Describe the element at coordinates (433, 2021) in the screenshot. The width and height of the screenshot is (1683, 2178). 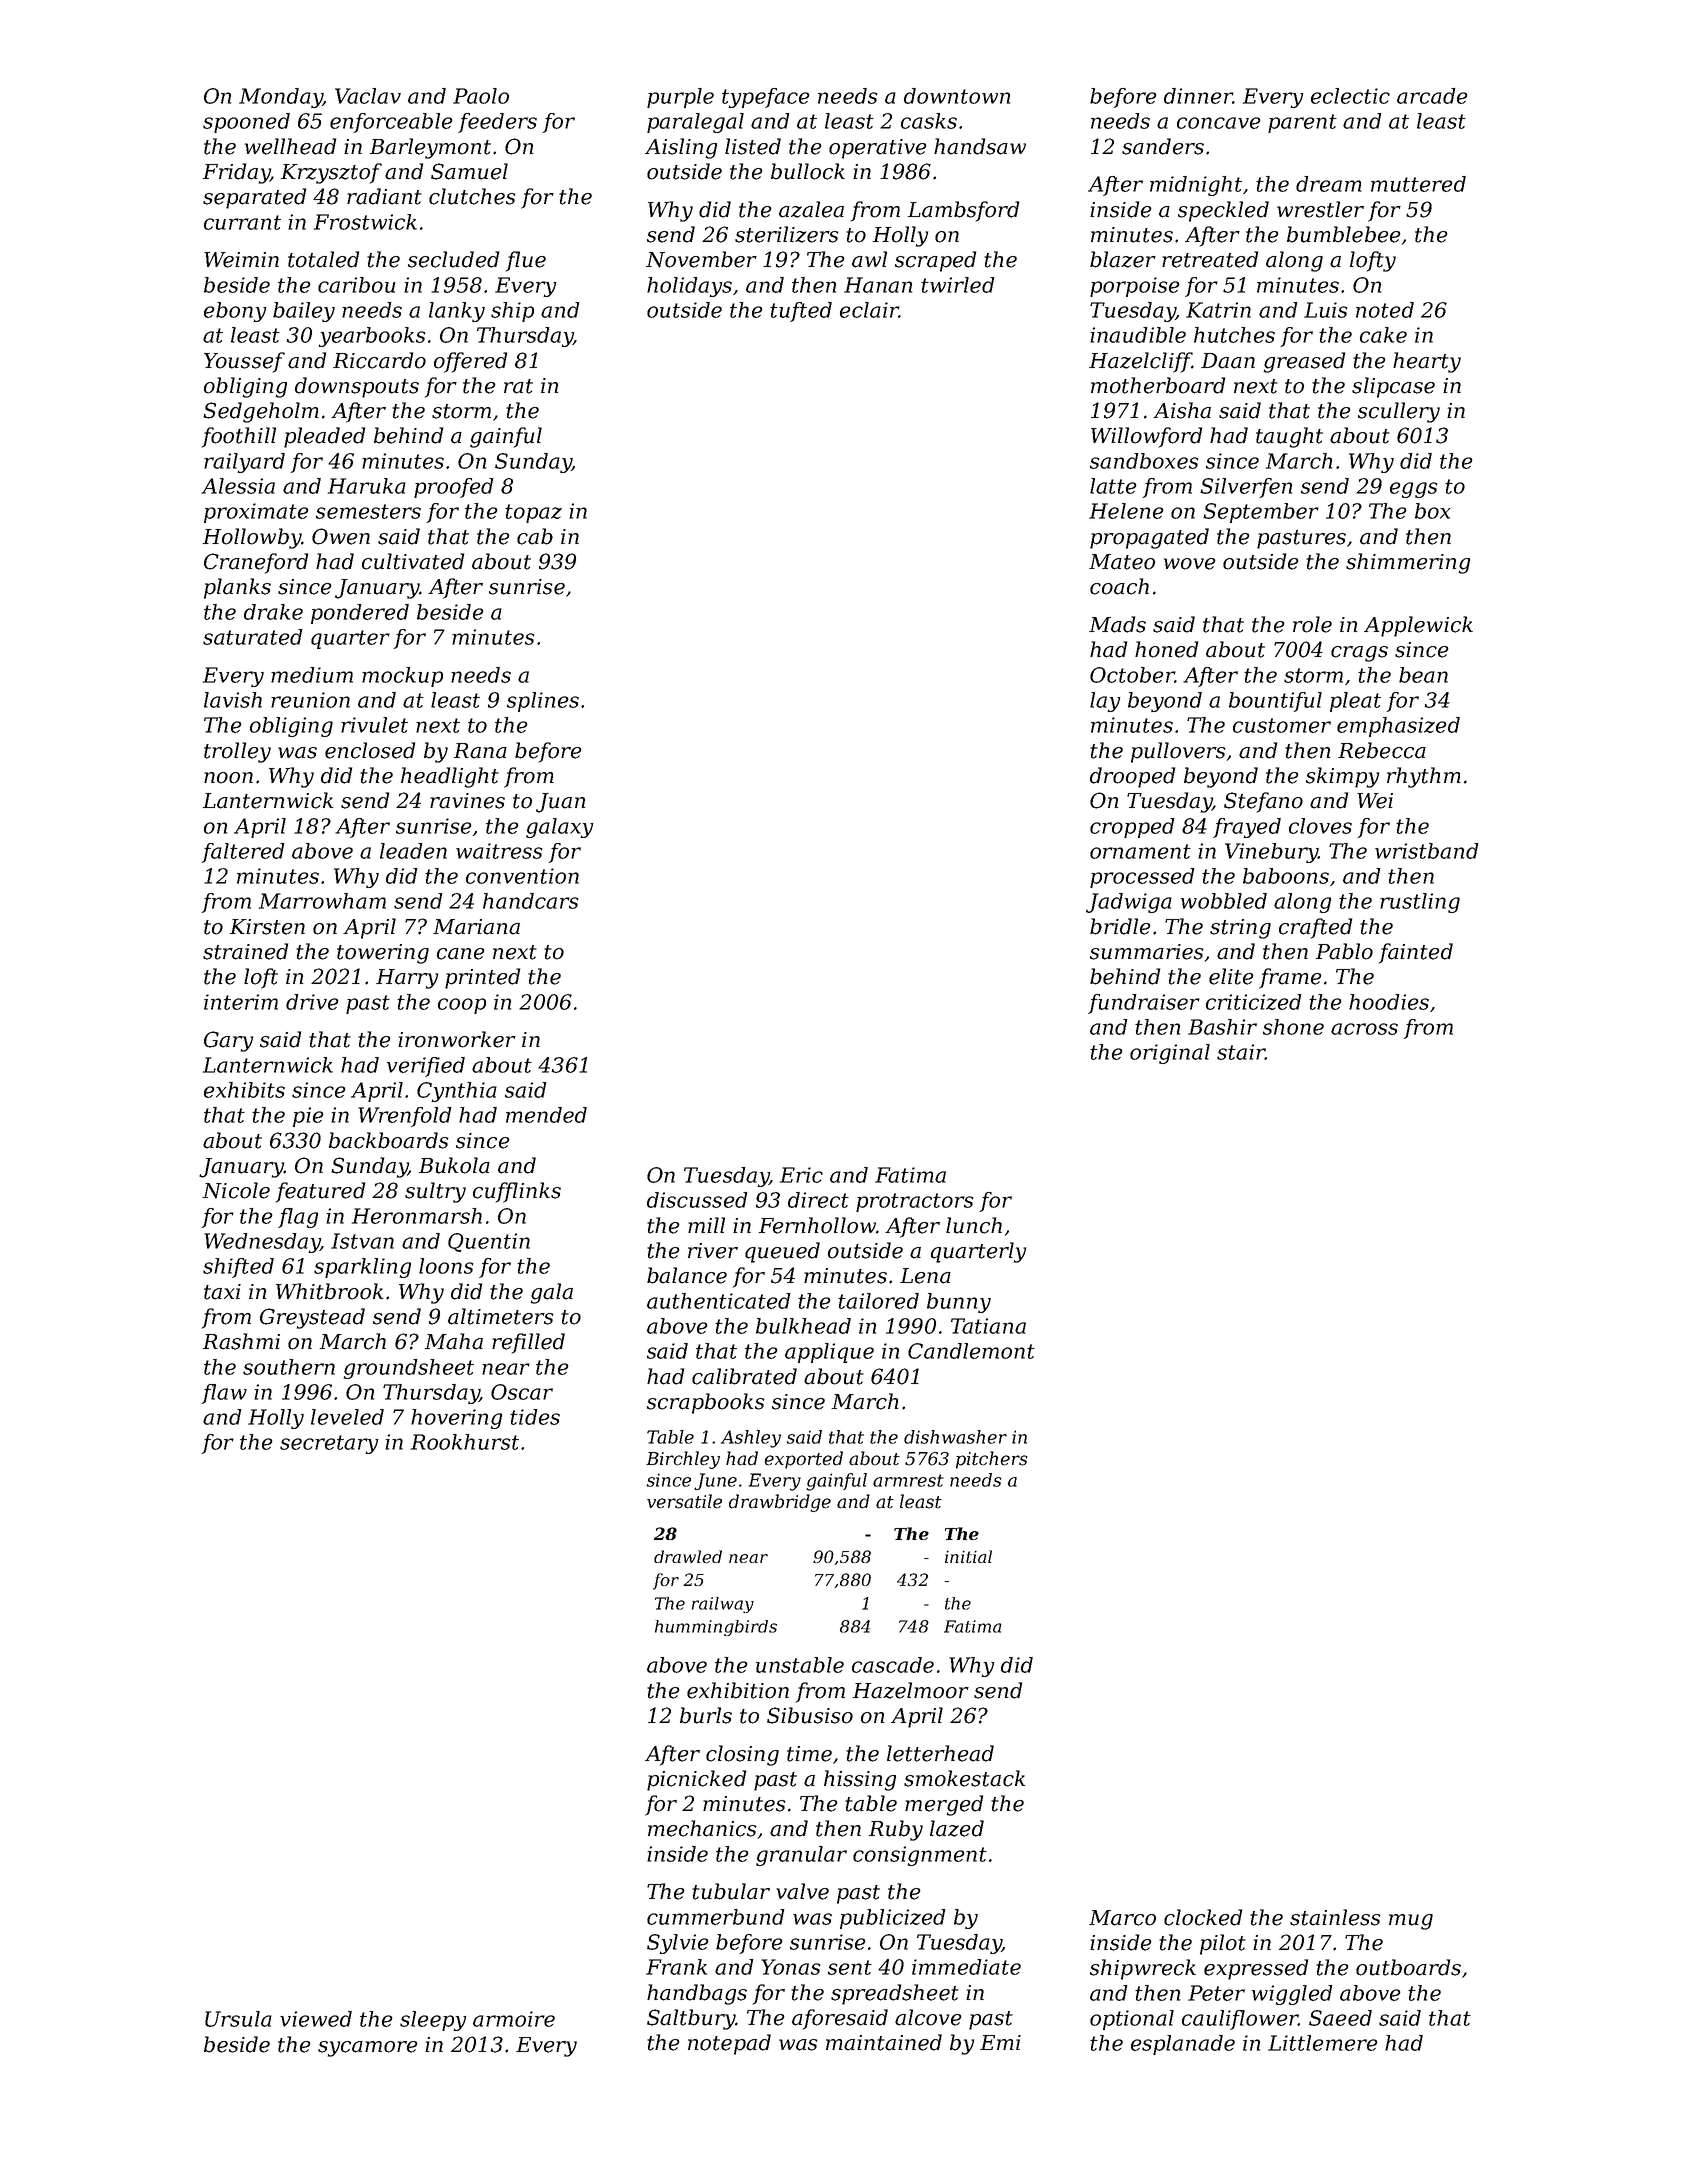
I see `sleepy` at that location.
